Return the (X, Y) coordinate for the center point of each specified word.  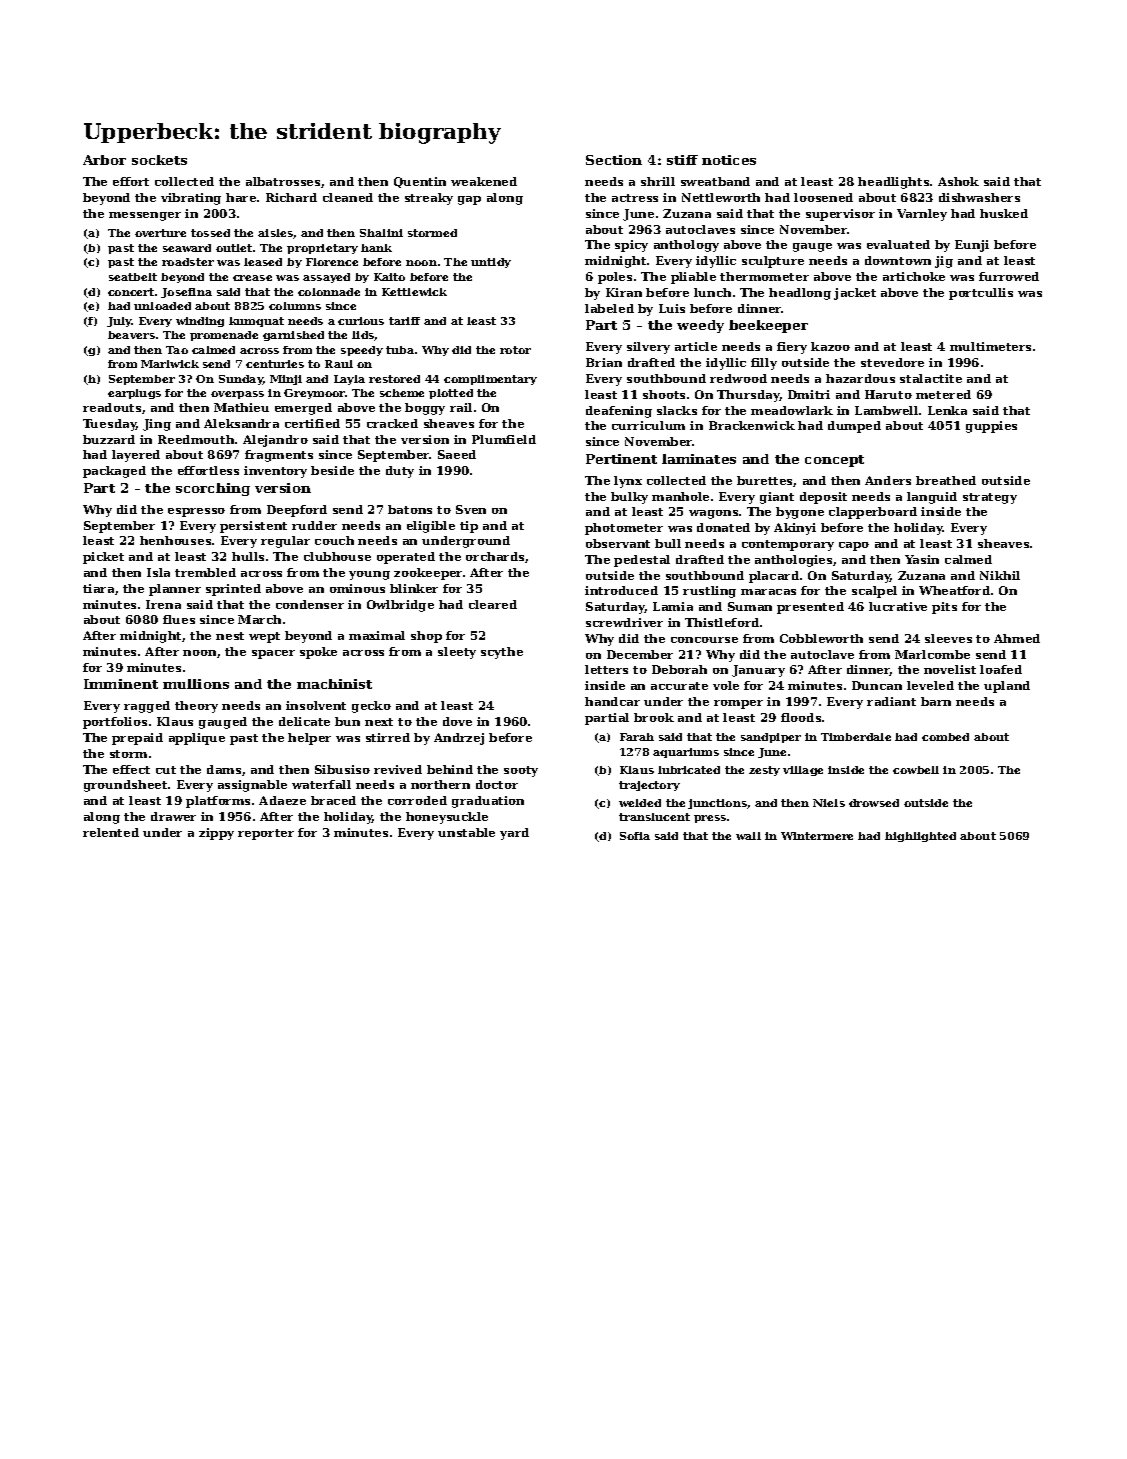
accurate (679, 686)
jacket (855, 294)
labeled (609, 308)
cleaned (348, 197)
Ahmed (1017, 638)
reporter (266, 834)
